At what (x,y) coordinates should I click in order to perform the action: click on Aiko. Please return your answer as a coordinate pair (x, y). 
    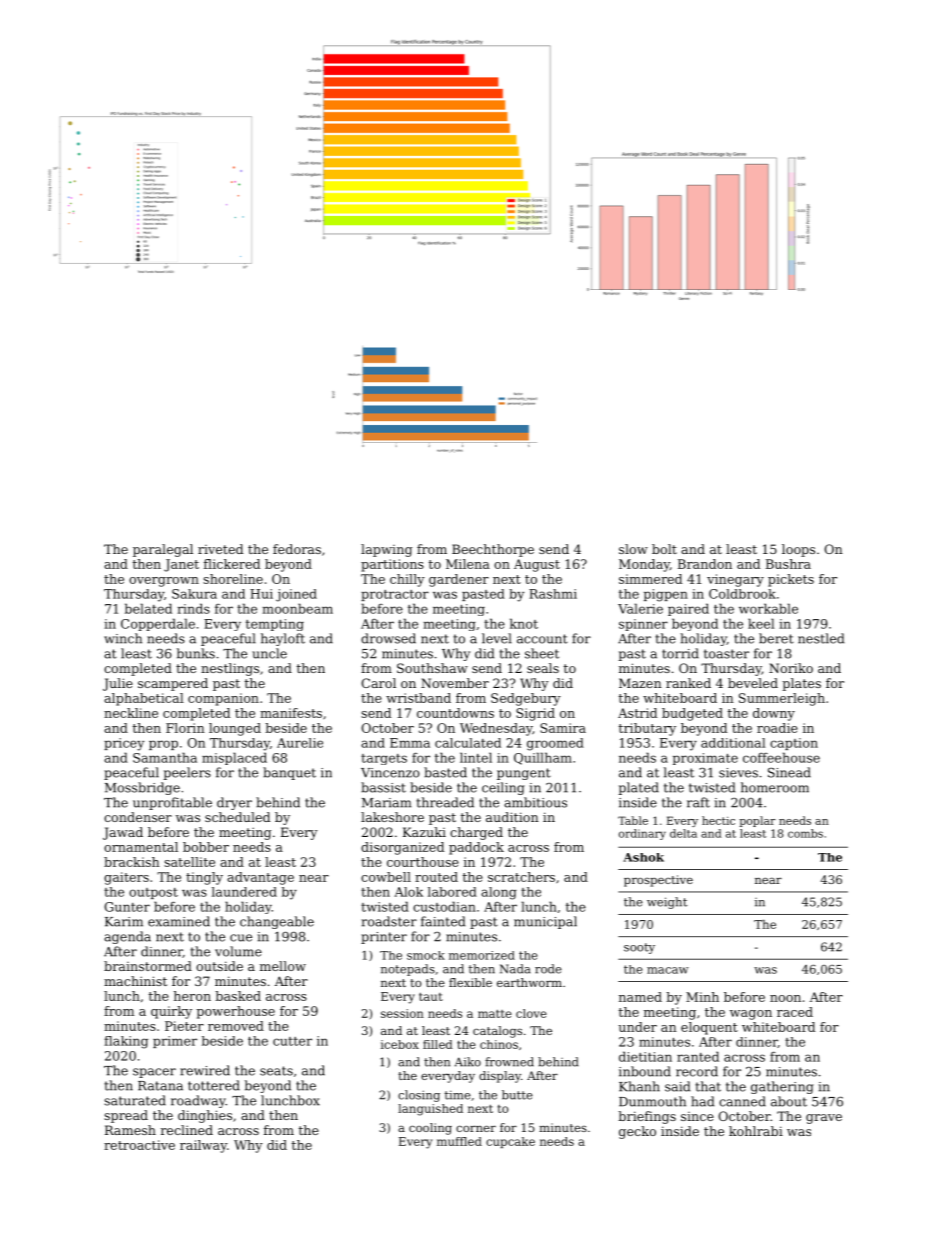
    Looking at the image, I should click on (468, 1062).
